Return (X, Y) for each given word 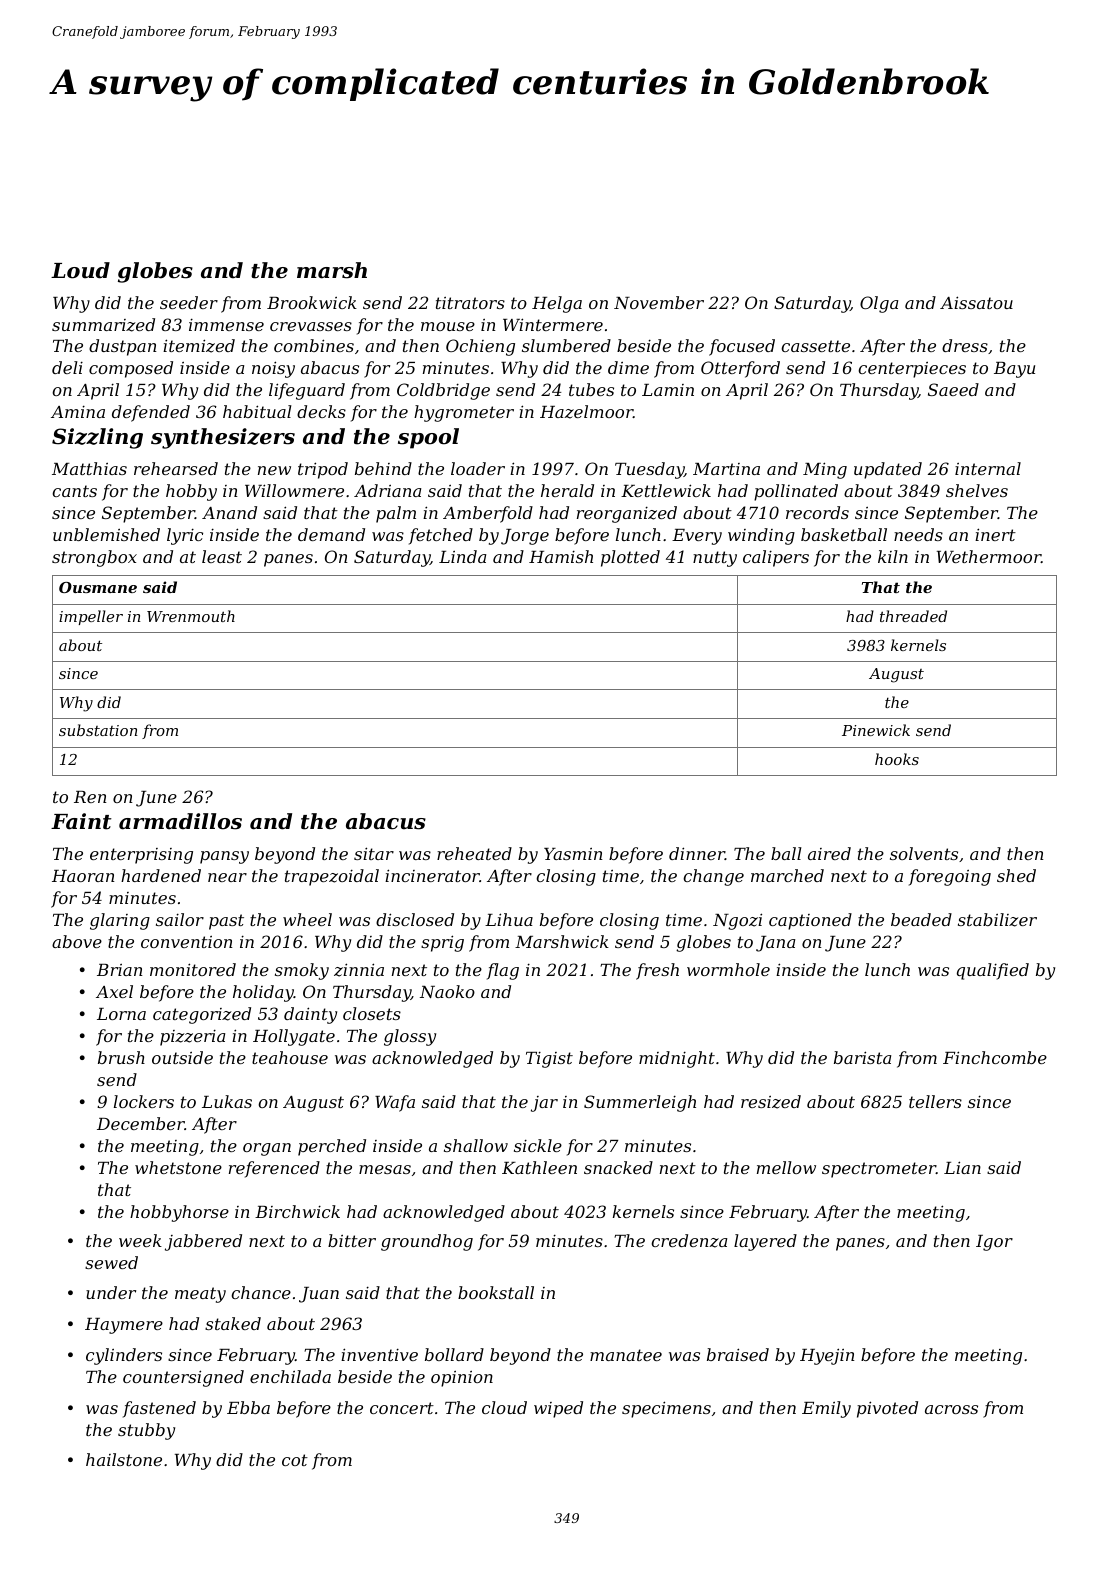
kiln (893, 556)
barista (862, 1057)
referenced (274, 1169)
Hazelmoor (586, 412)
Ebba (248, 1407)
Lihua (509, 919)
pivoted (887, 1409)
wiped (558, 1409)
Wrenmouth (191, 616)
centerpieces (912, 370)
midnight (677, 1059)
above (77, 941)
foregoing (950, 877)
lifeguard (307, 391)
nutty (715, 559)
